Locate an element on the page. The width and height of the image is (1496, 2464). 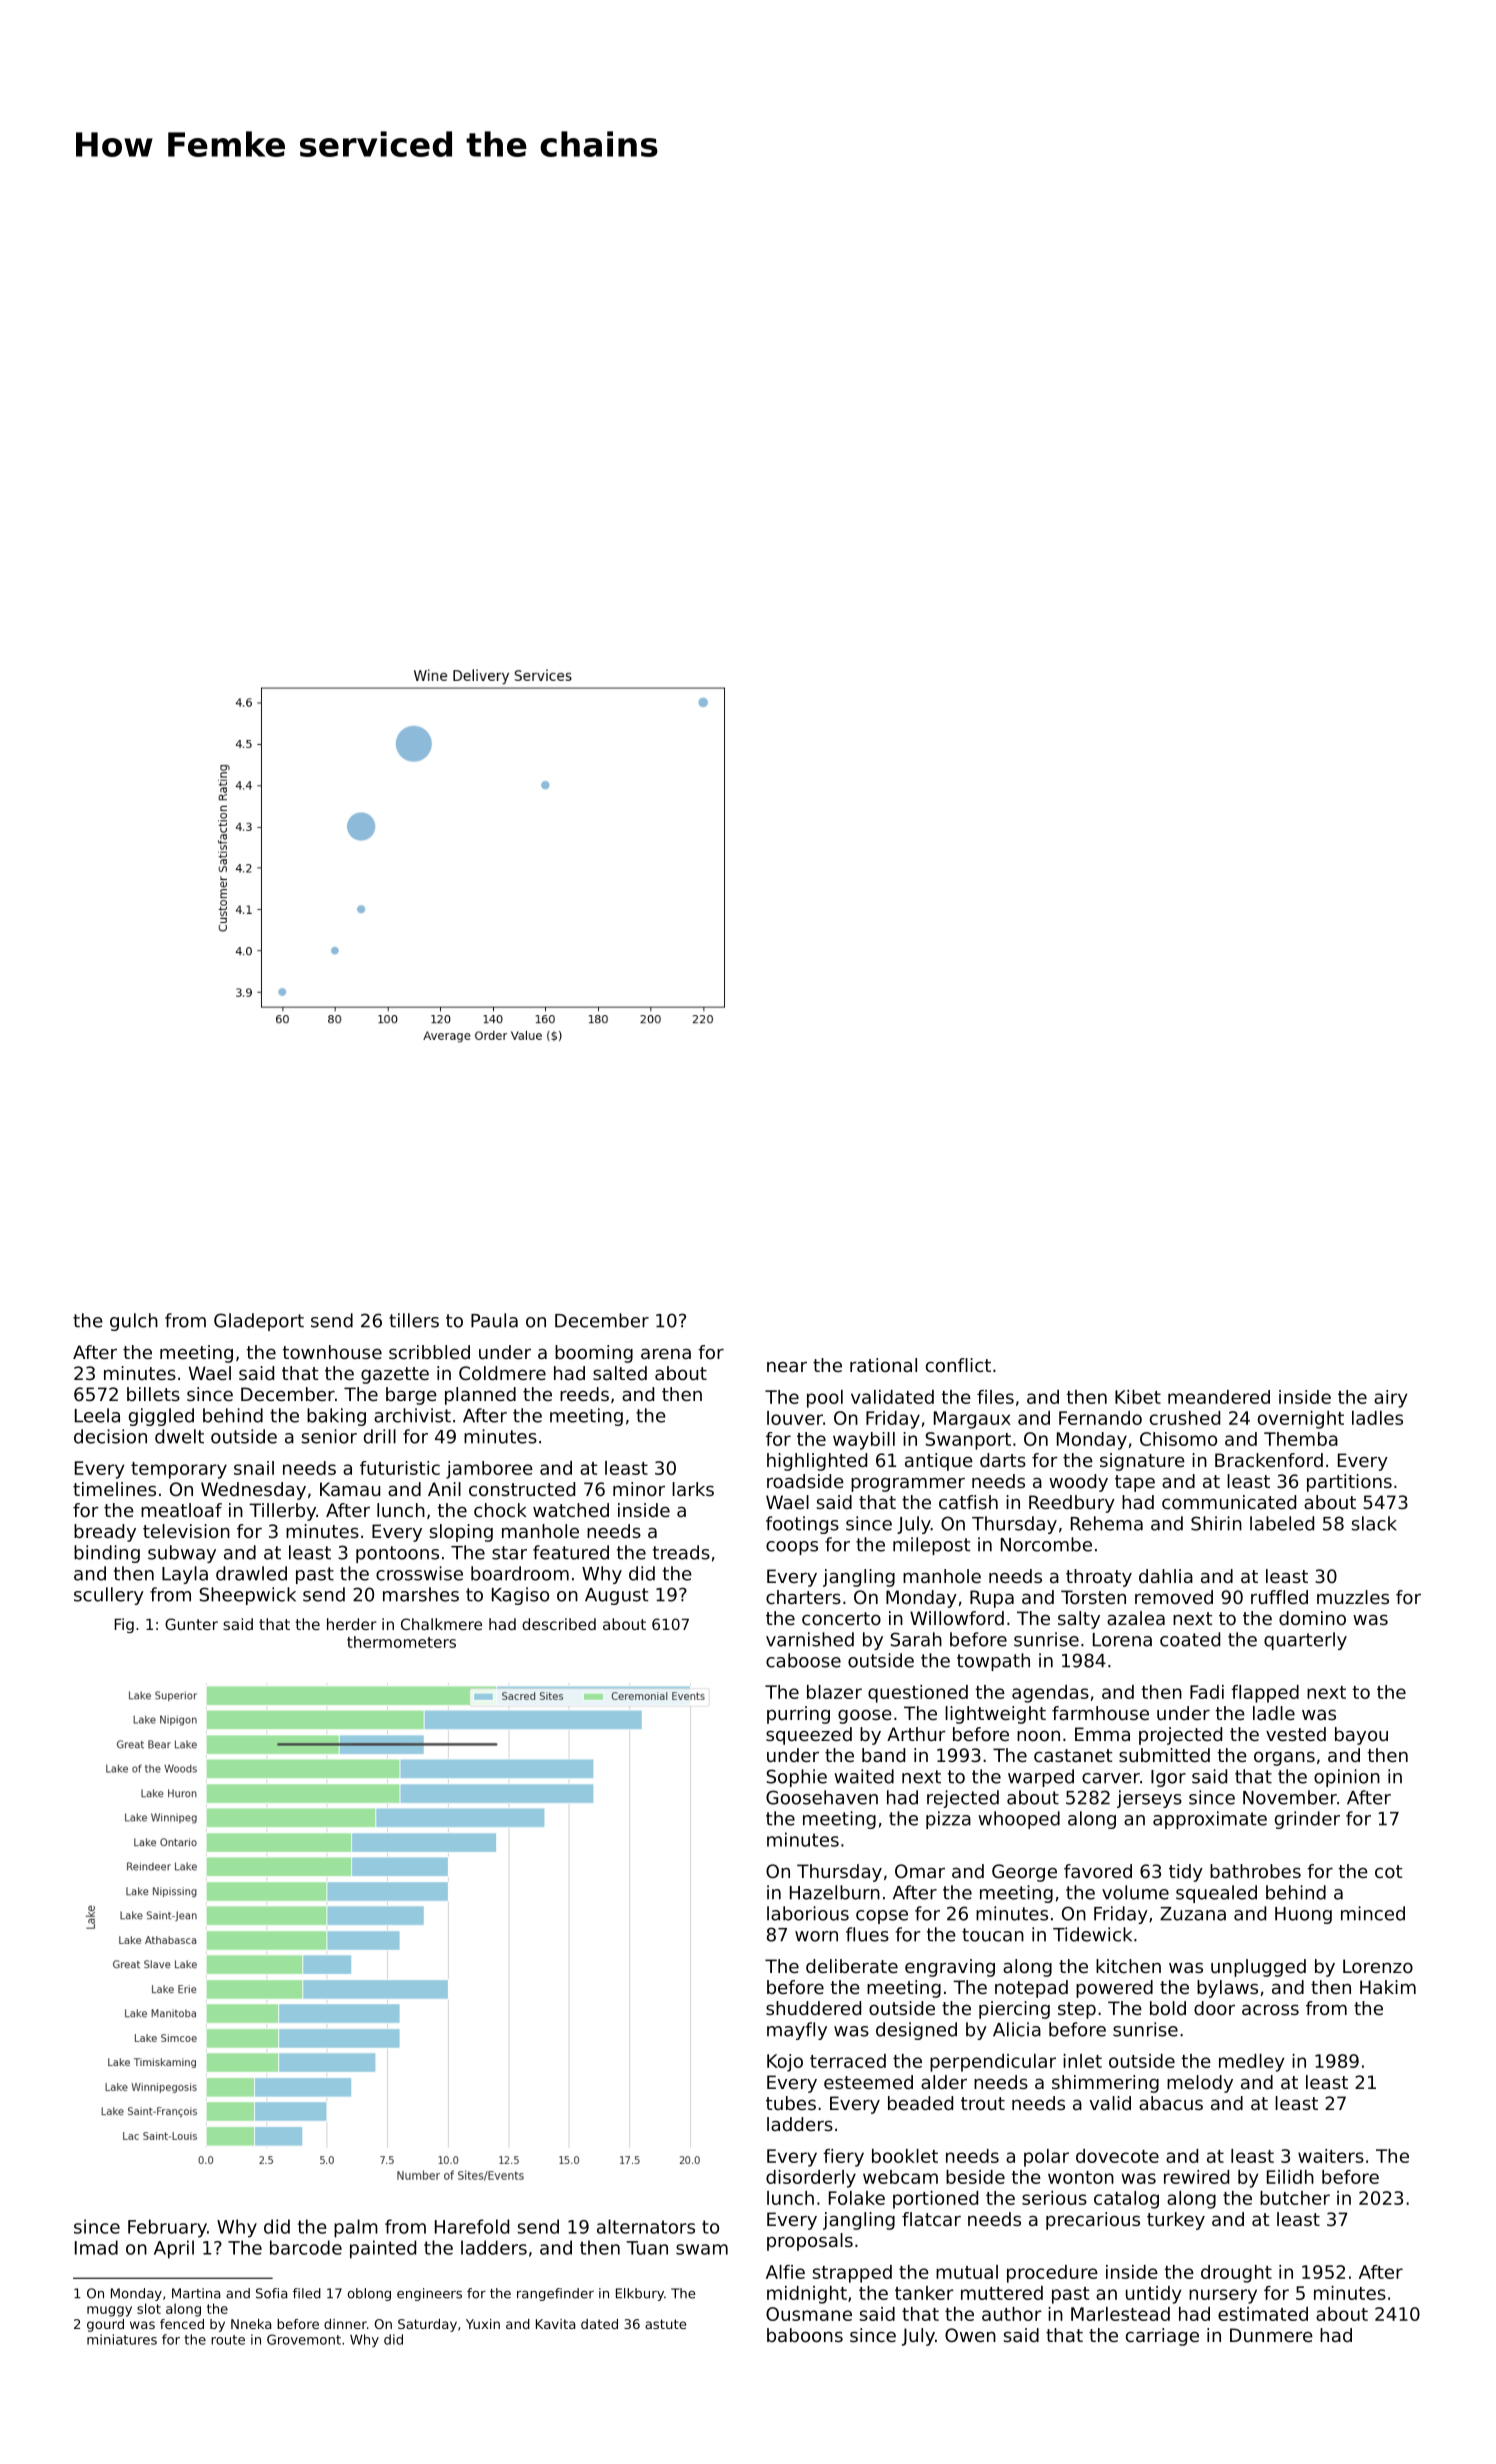
questioned is located at coordinates (918, 1694).
